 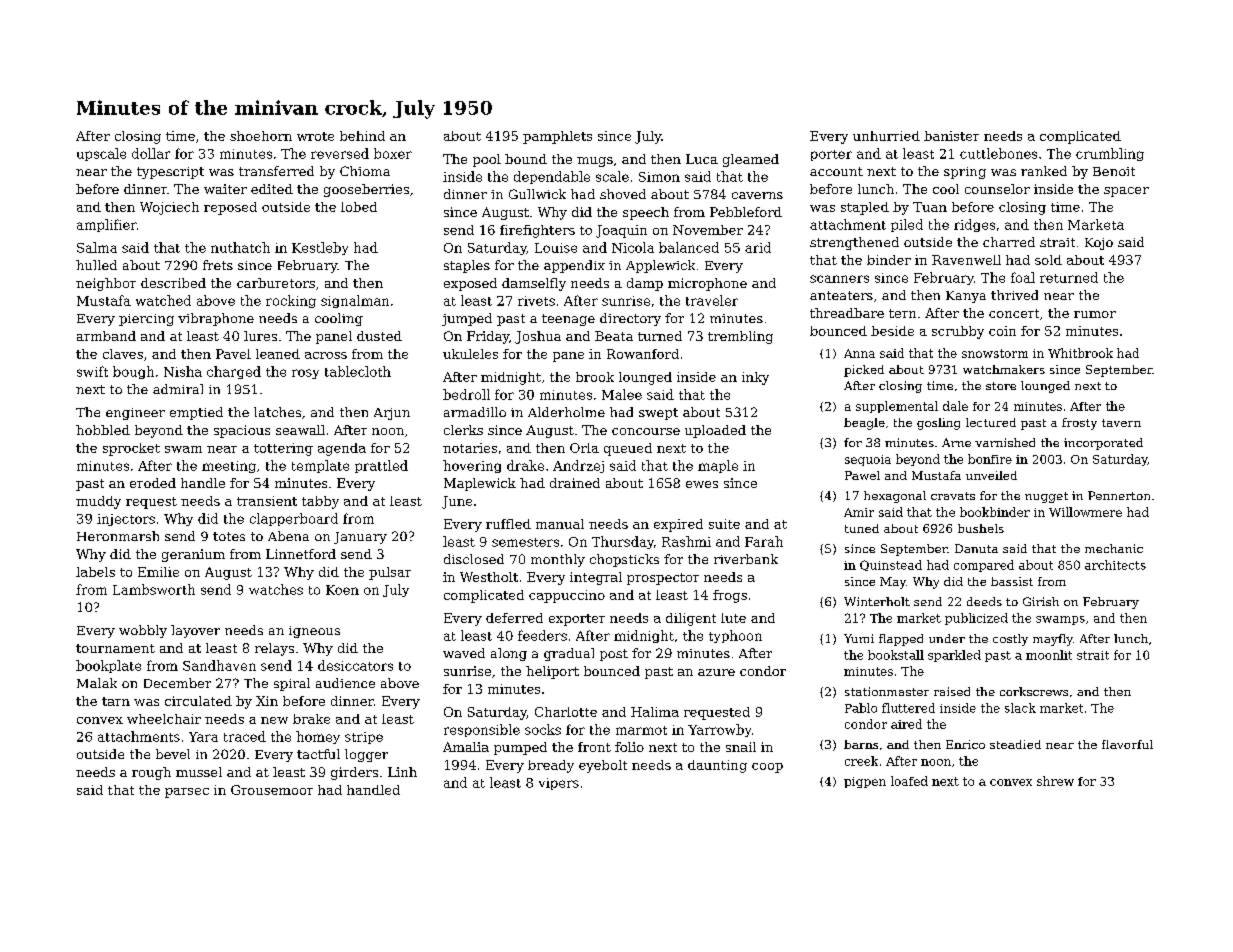 What do you see at coordinates (716, 672) in the document?
I see `azure` at bounding box center [716, 672].
